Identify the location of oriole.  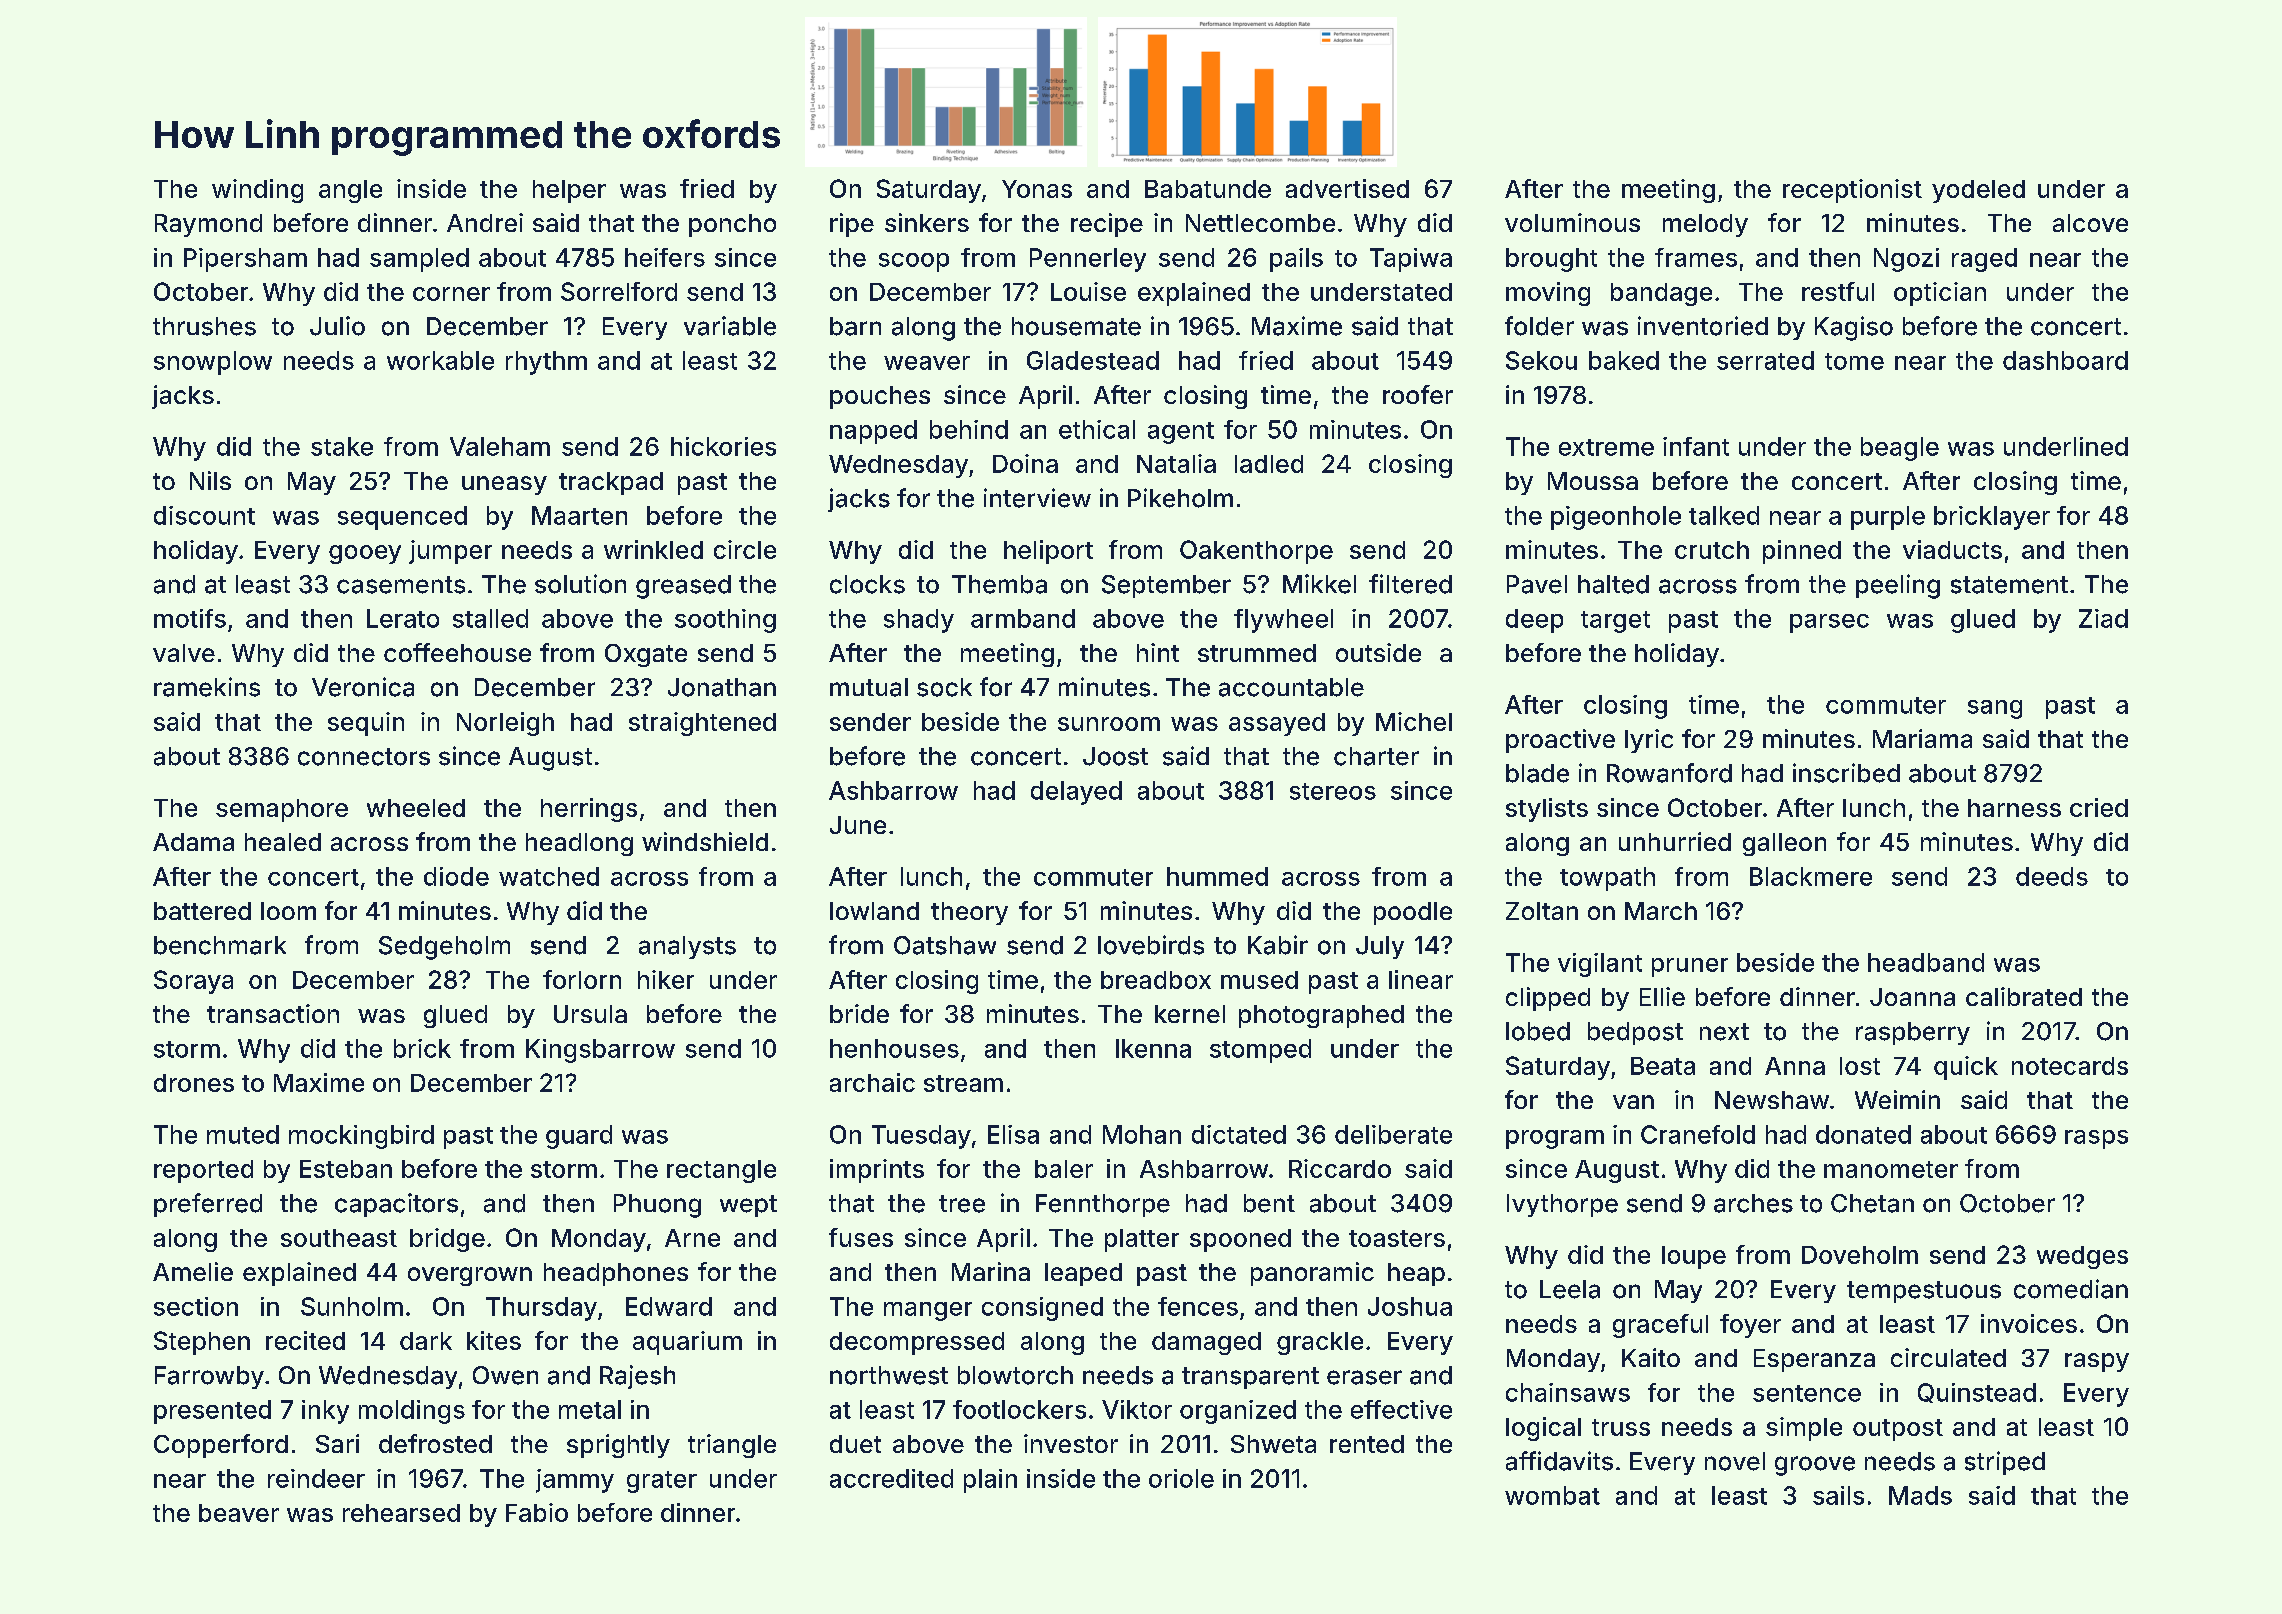
(1181, 1478).
